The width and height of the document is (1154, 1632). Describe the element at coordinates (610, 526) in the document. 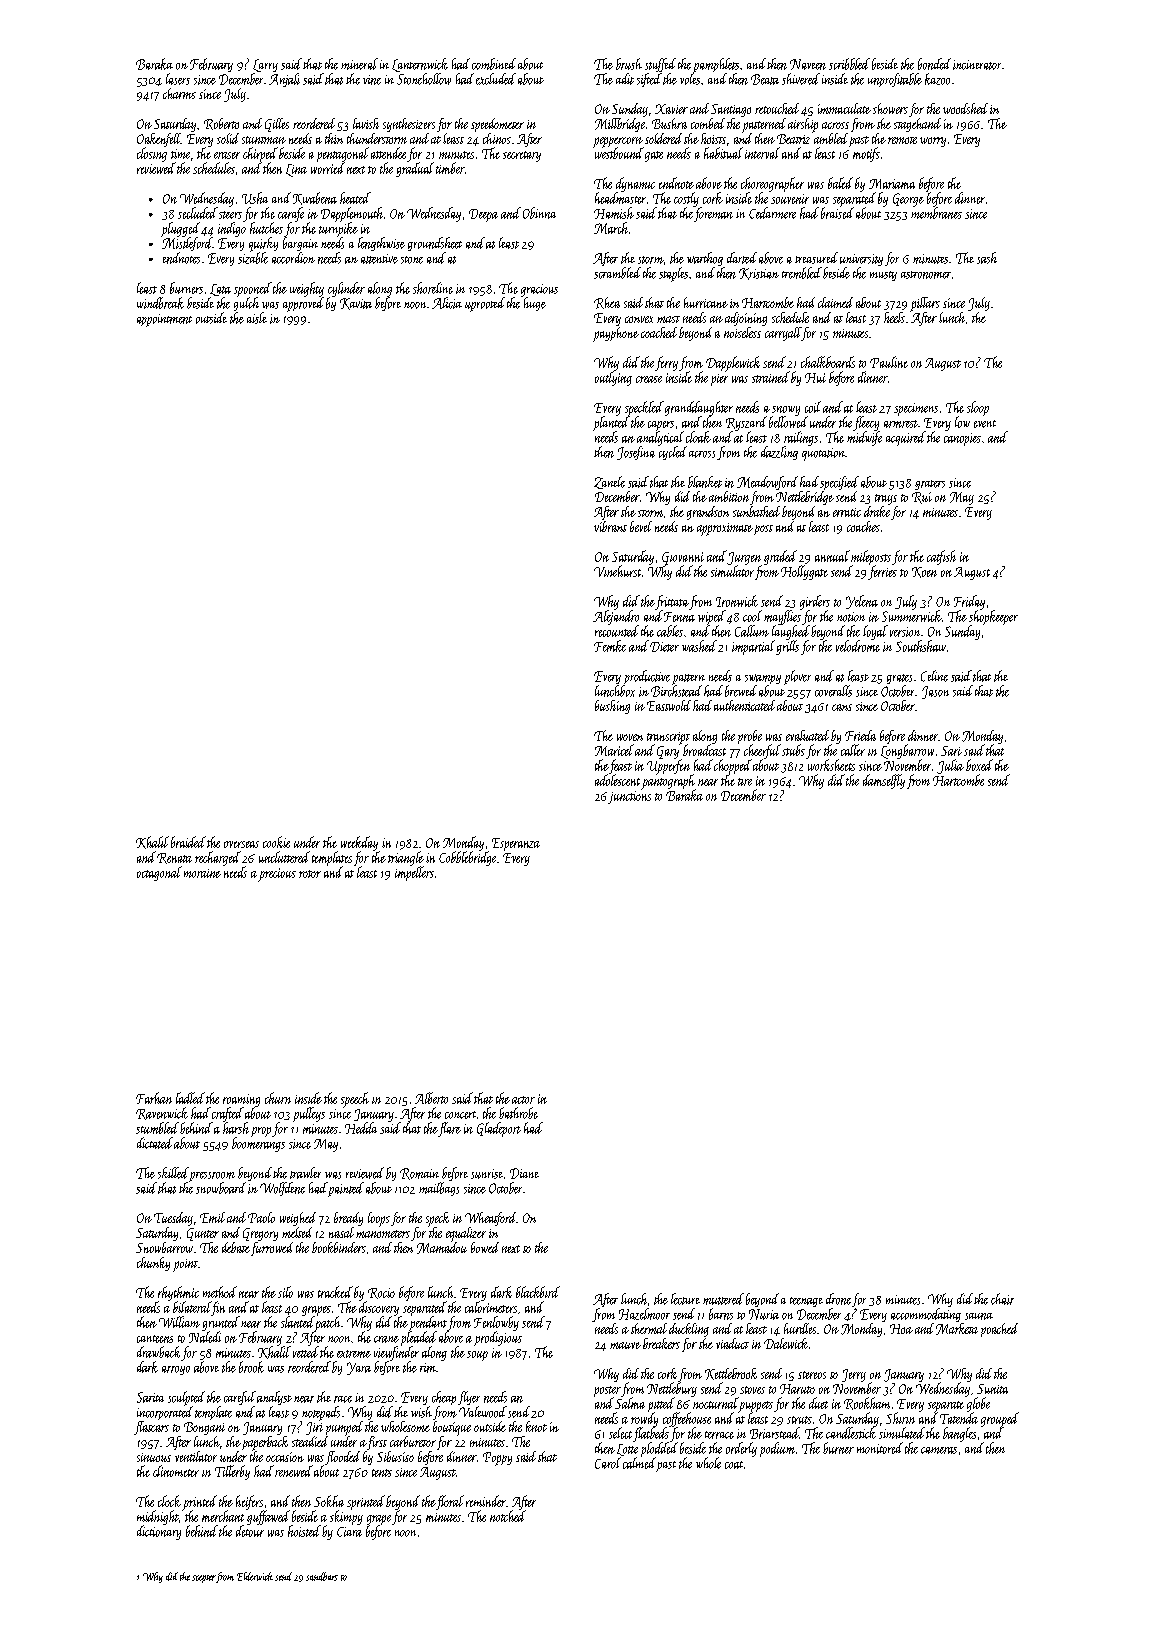

I see `vibrant` at that location.
